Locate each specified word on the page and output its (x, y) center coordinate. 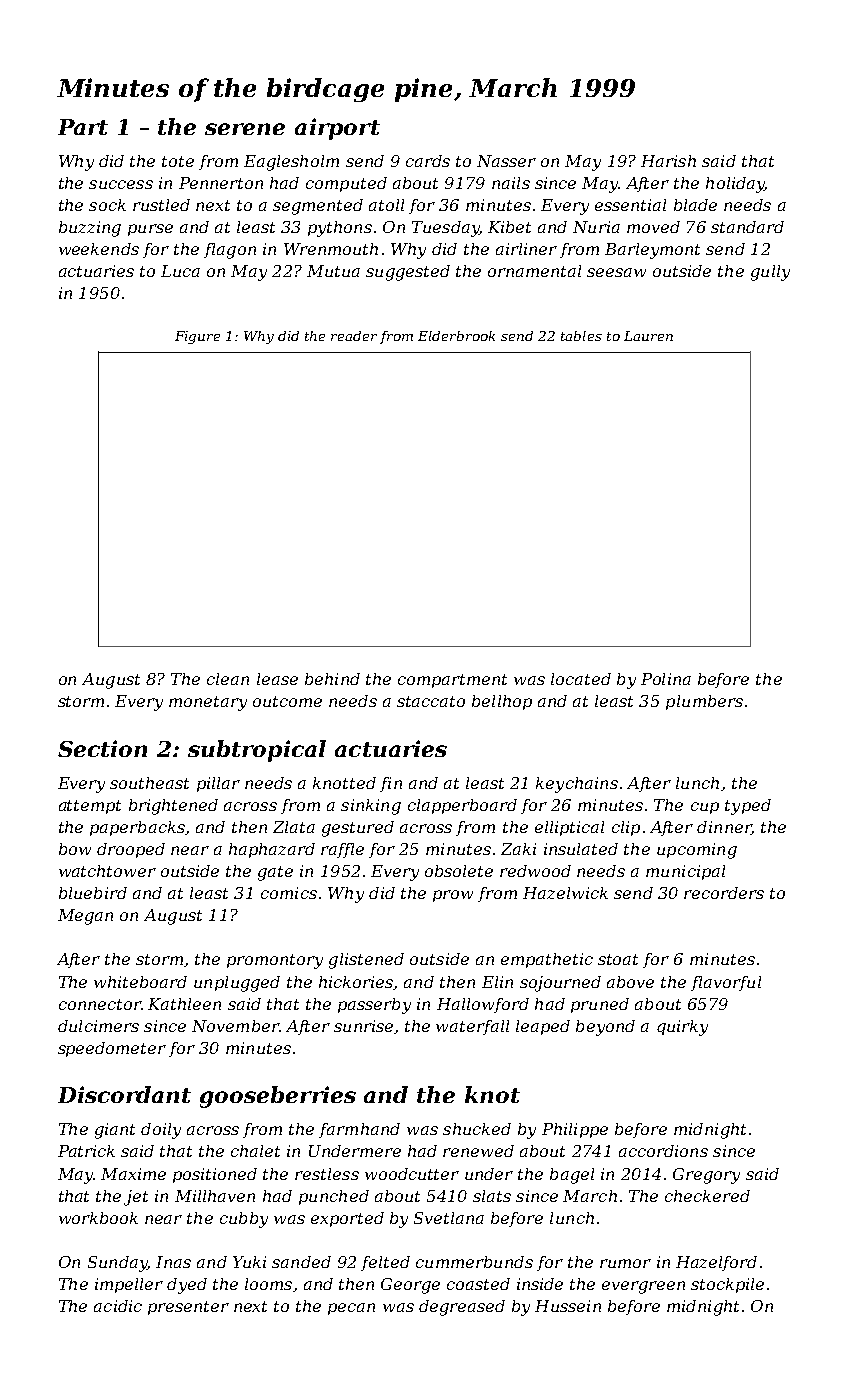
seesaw (616, 272)
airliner (526, 249)
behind (332, 679)
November (235, 1026)
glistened (366, 961)
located (581, 679)
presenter (188, 1308)
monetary (208, 703)
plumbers (704, 702)
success (121, 184)
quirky (682, 1028)
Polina (666, 679)
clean (228, 679)
